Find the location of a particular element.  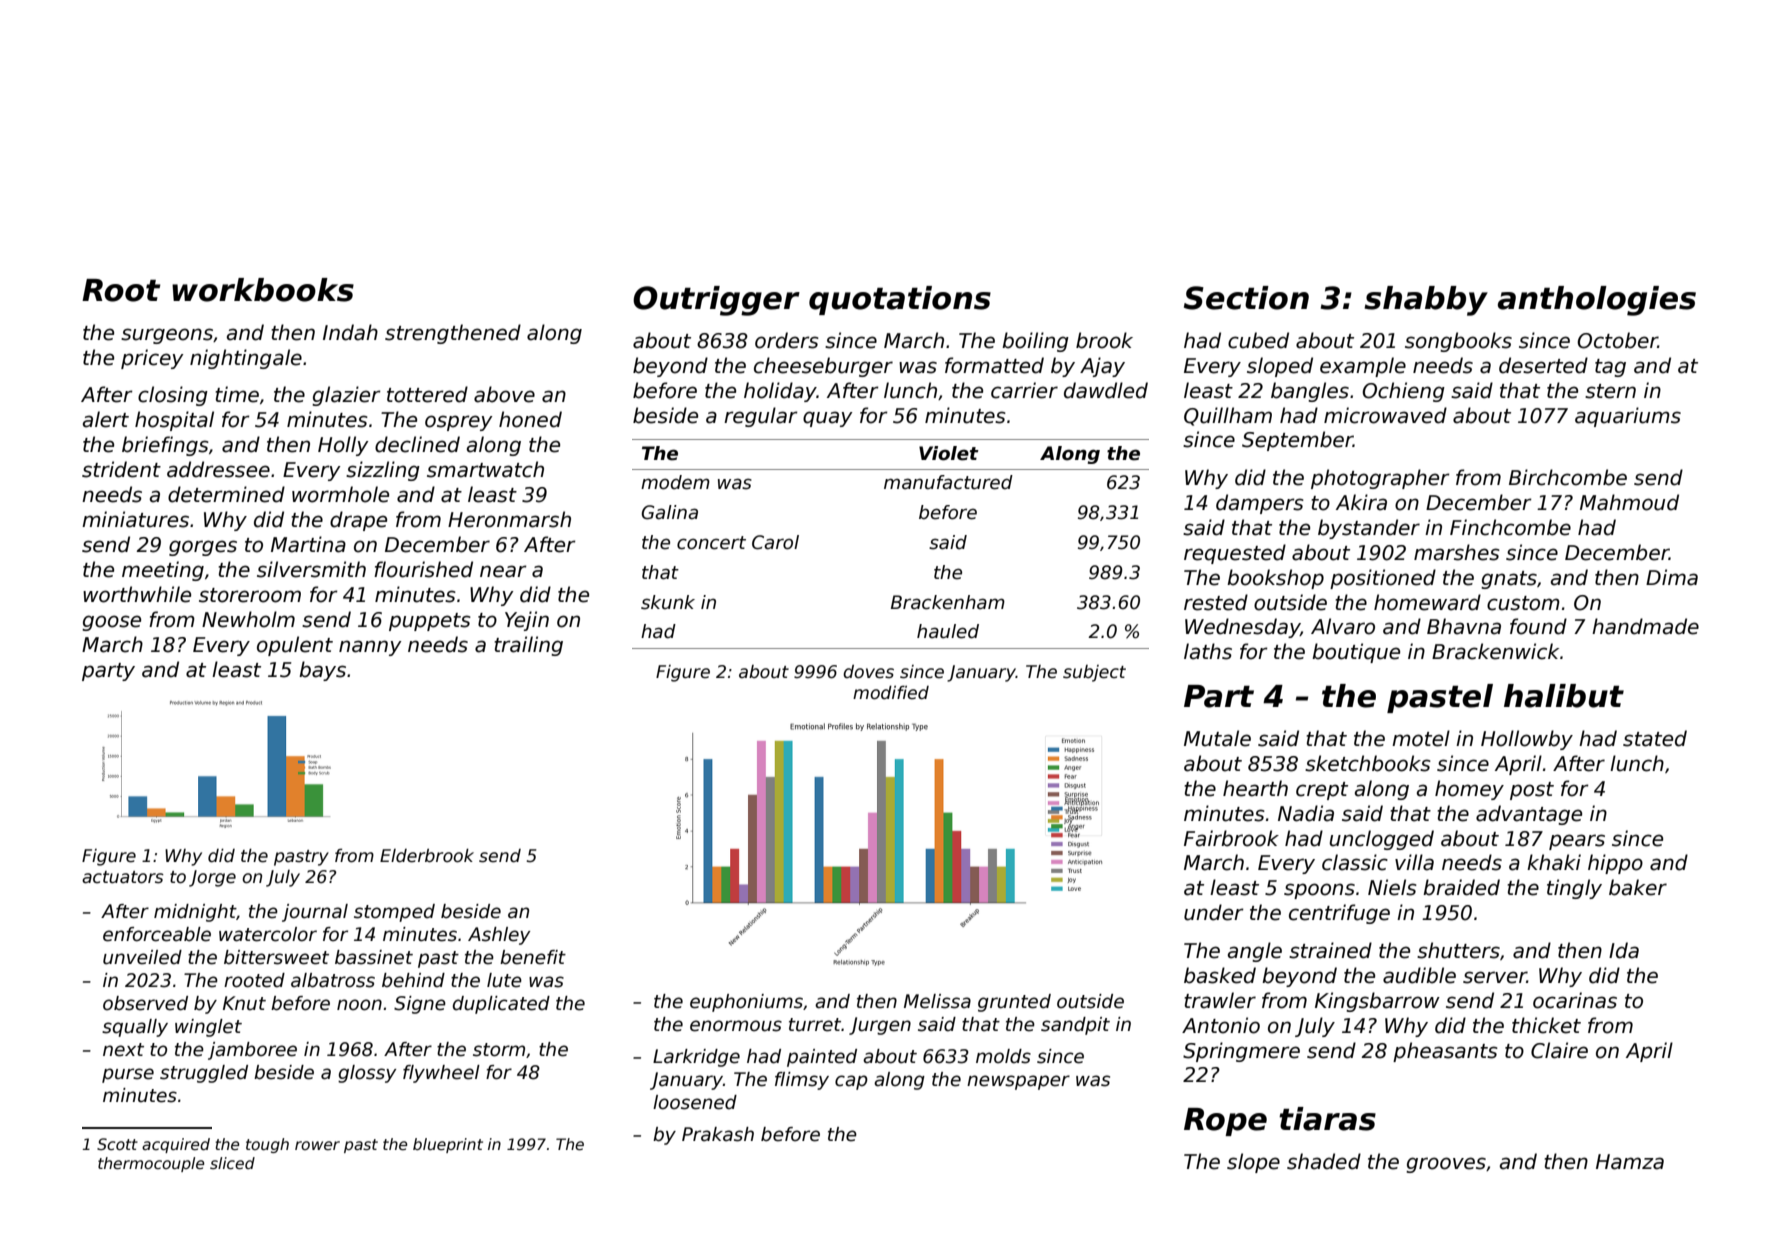

Brackenham is located at coordinates (948, 602).
